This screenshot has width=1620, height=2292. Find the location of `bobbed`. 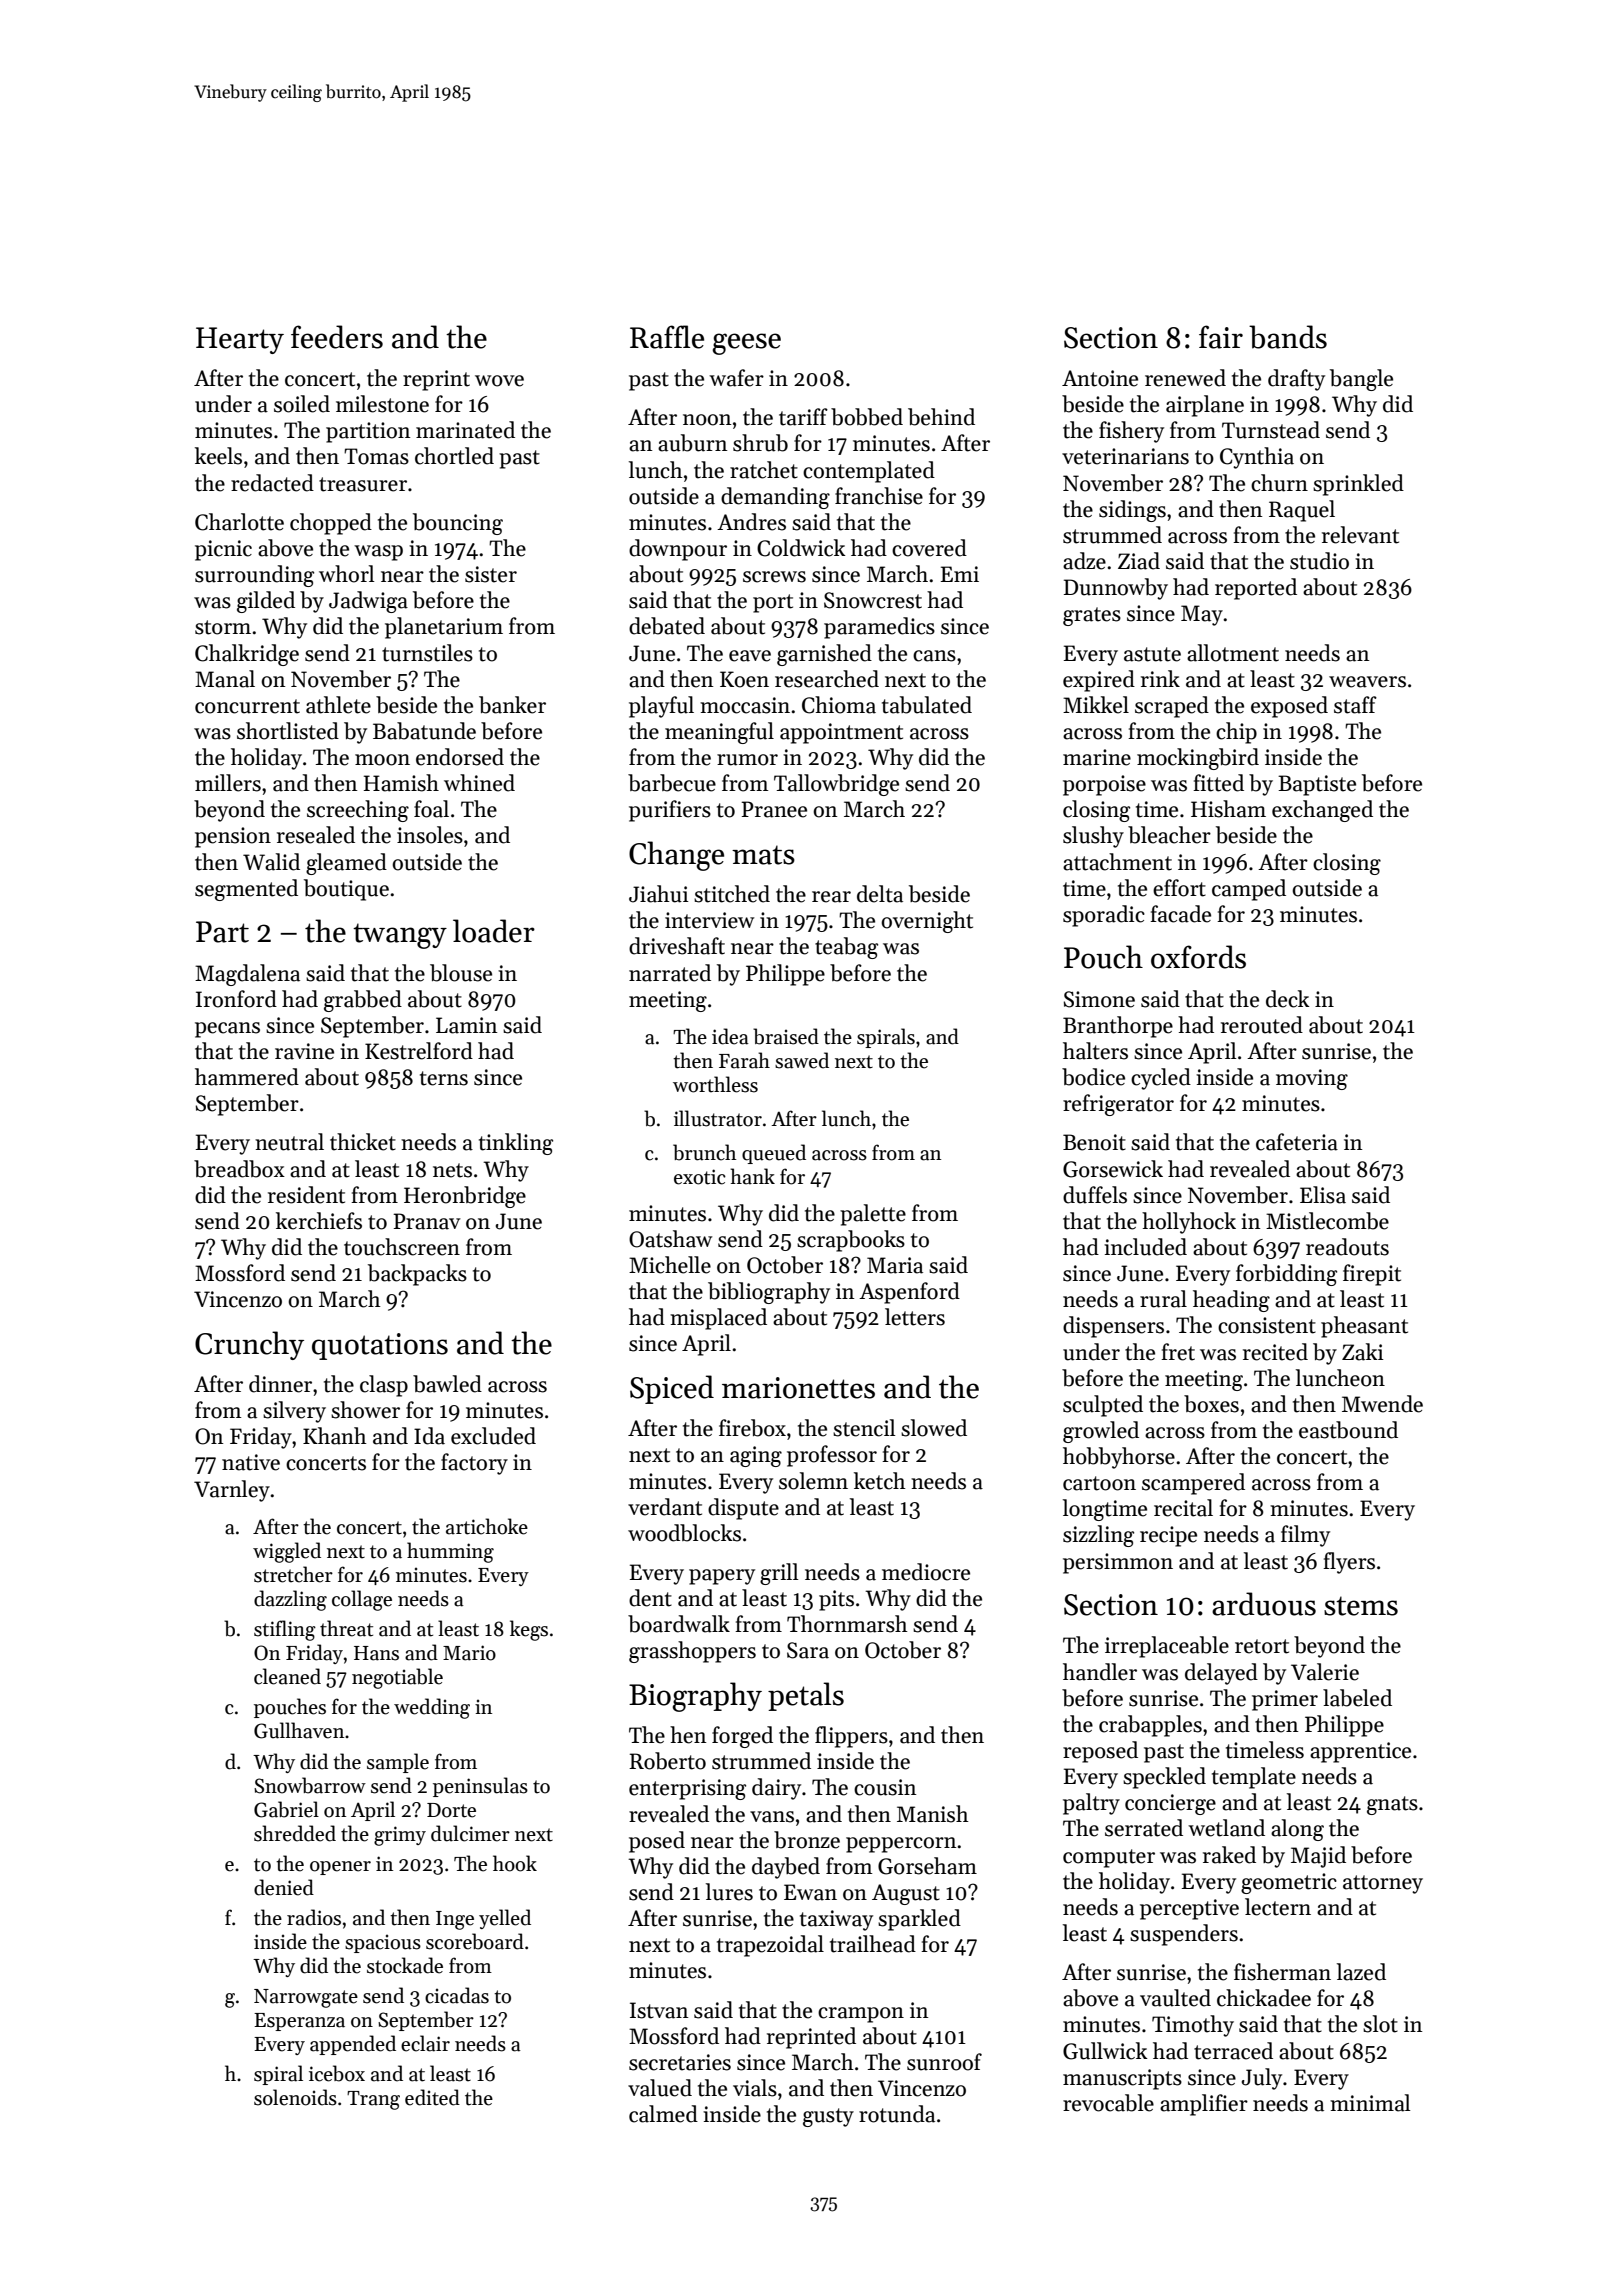

bobbed is located at coordinates (867, 417).
